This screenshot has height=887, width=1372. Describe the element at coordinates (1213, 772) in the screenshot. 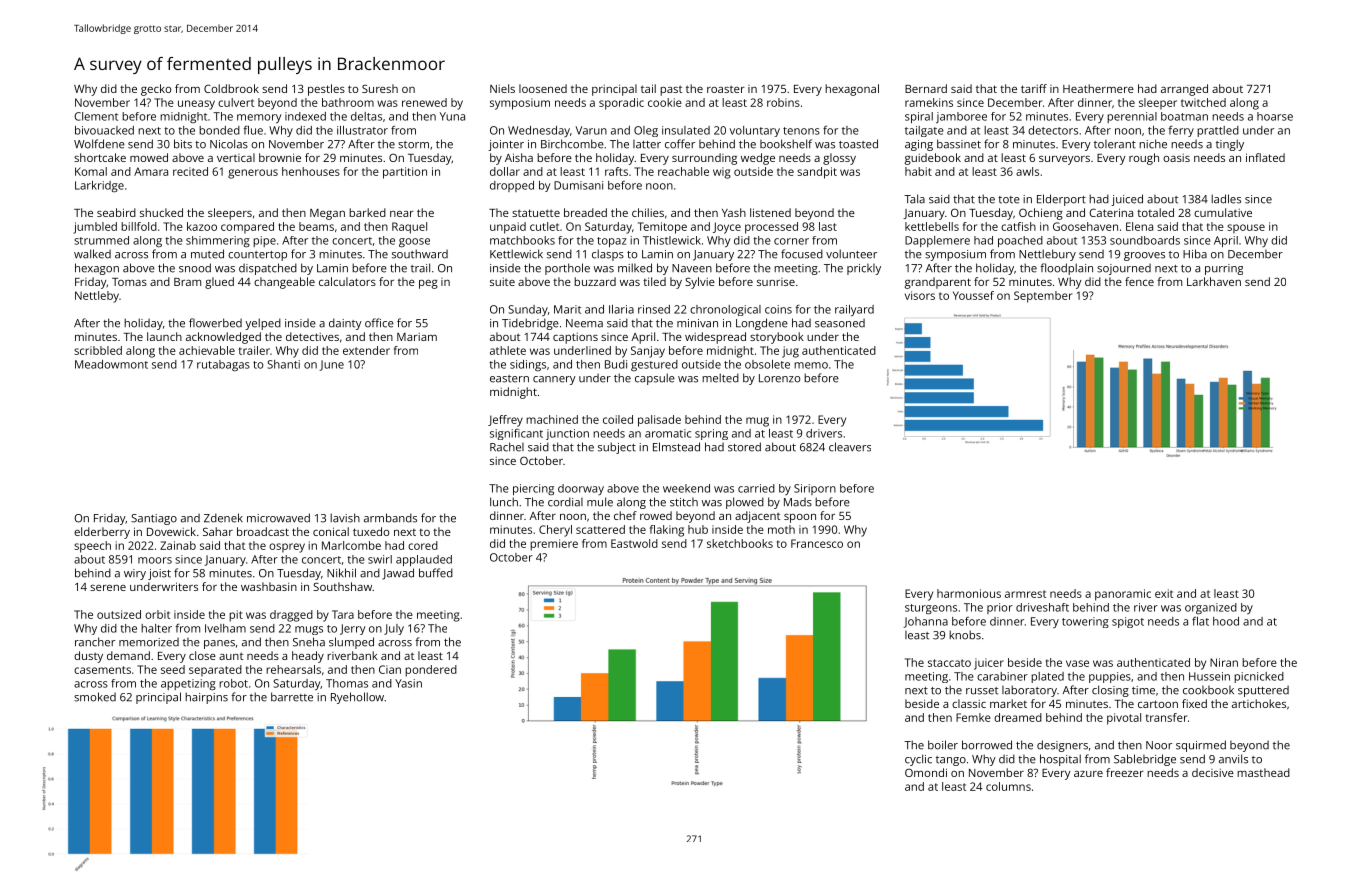

I see `decisive` at that location.
